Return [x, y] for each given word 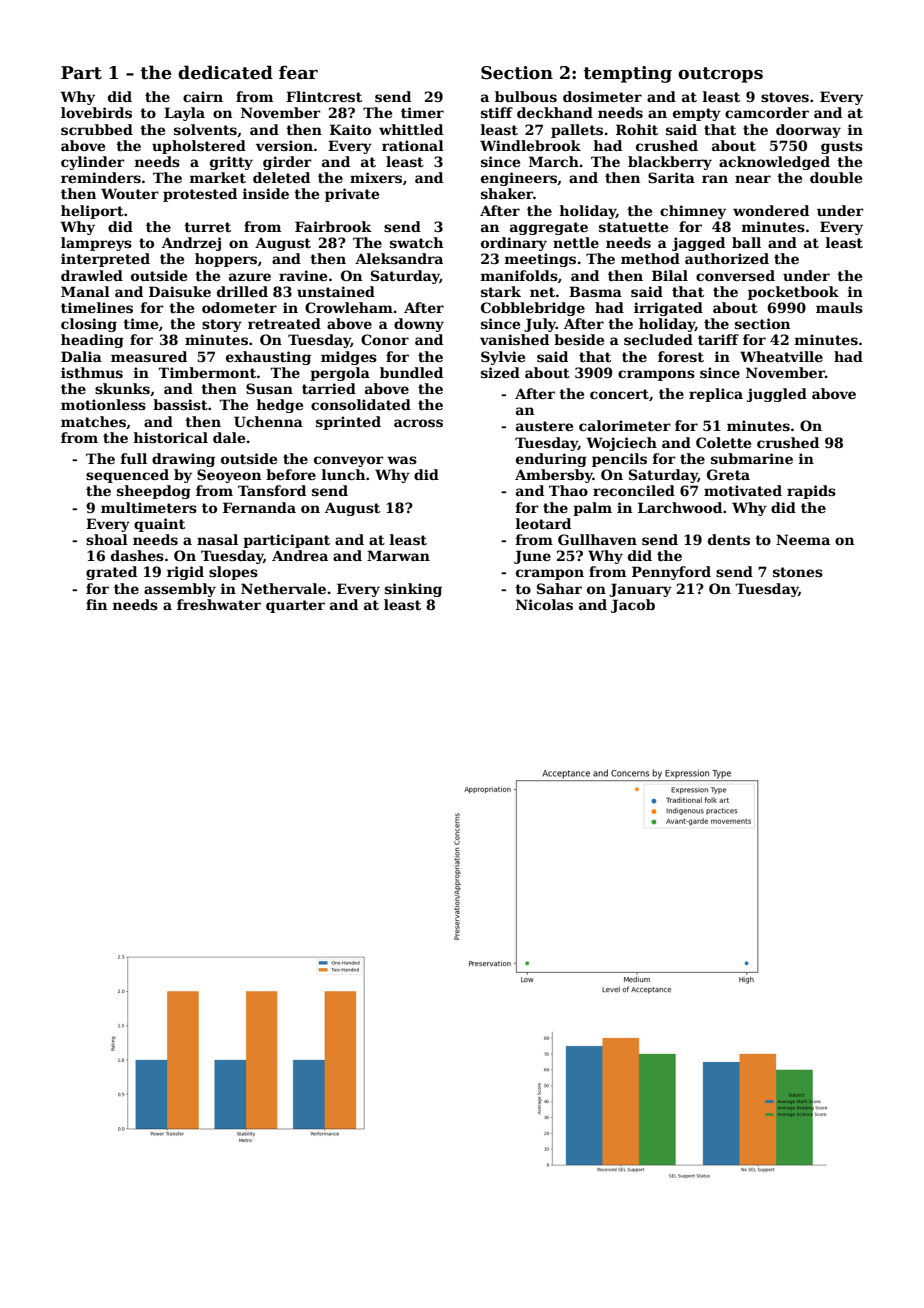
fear [298, 72]
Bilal [670, 275]
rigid [185, 573]
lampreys [96, 244]
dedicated [225, 72]
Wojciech [621, 444]
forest [681, 356]
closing [89, 325]
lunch [343, 474]
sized [500, 372]
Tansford [272, 490]
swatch [416, 242]
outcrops [720, 75]
